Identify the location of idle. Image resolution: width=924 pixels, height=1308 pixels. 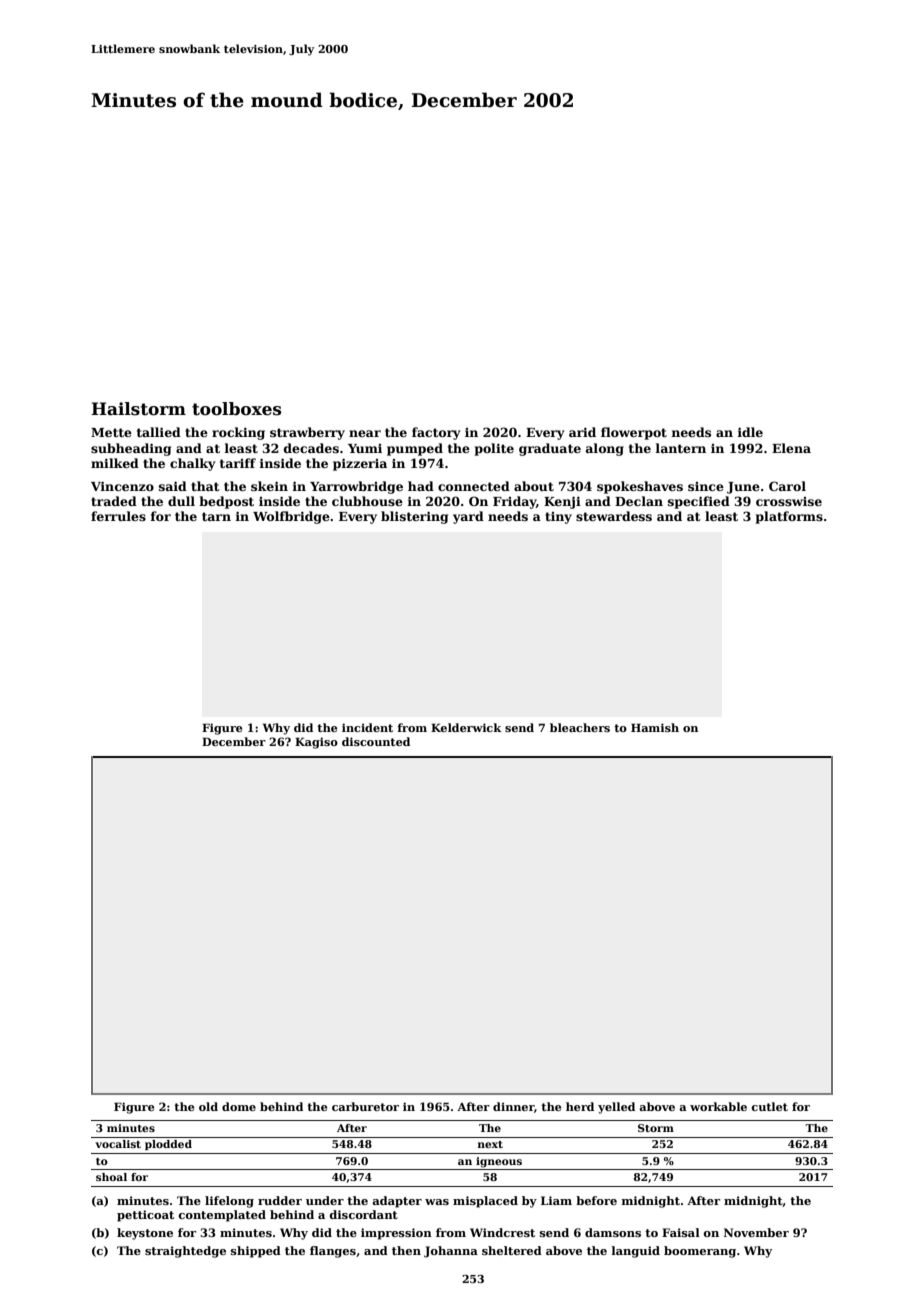
(750, 432).
